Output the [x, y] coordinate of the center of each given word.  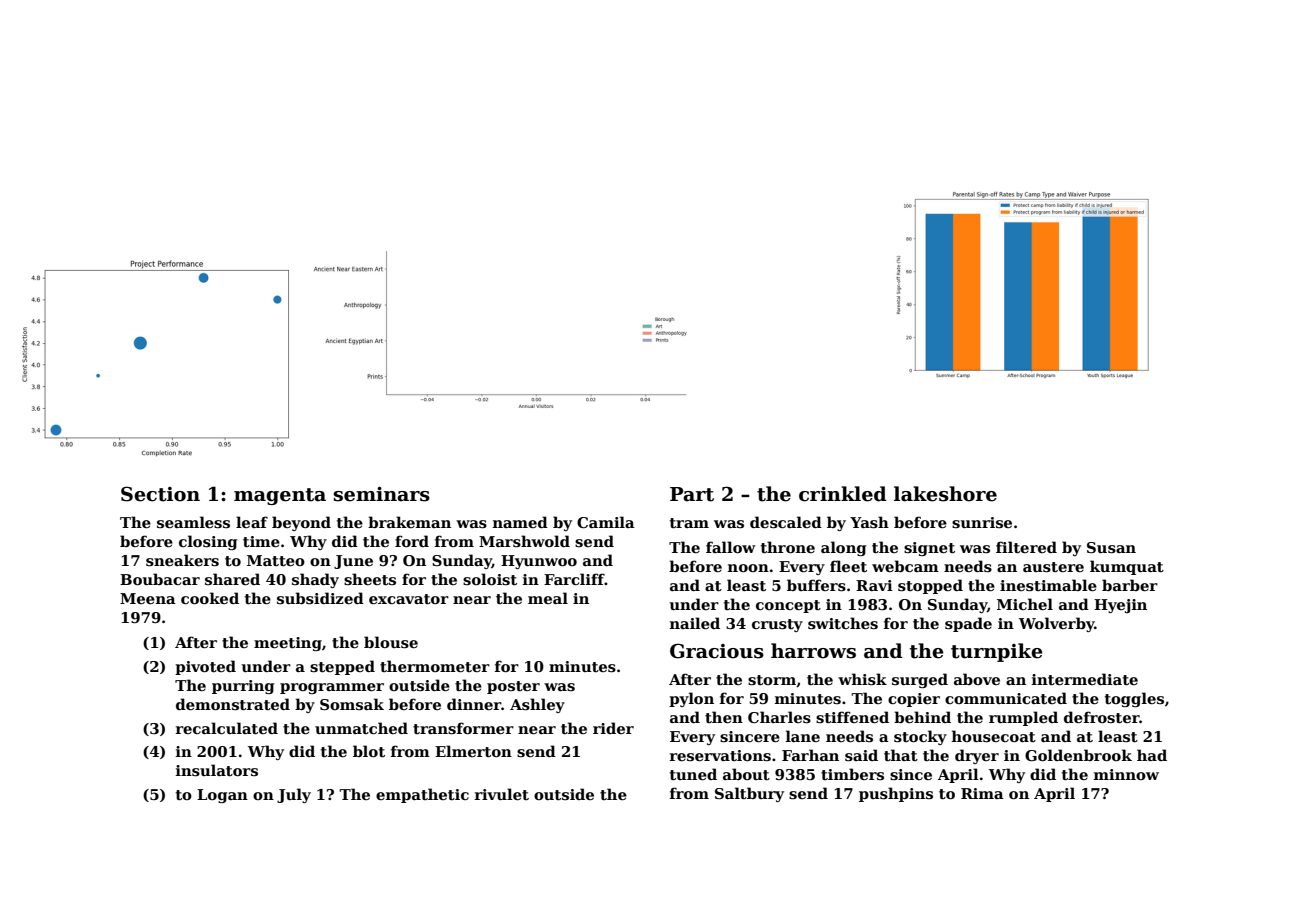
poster [513, 687]
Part [692, 494]
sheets [370, 579]
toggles [1134, 699]
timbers [852, 774]
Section [160, 494]
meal [548, 598]
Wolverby [1057, 624]
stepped [342, 667]
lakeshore [945, 494]
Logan [222, 796]
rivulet [502, 794]
